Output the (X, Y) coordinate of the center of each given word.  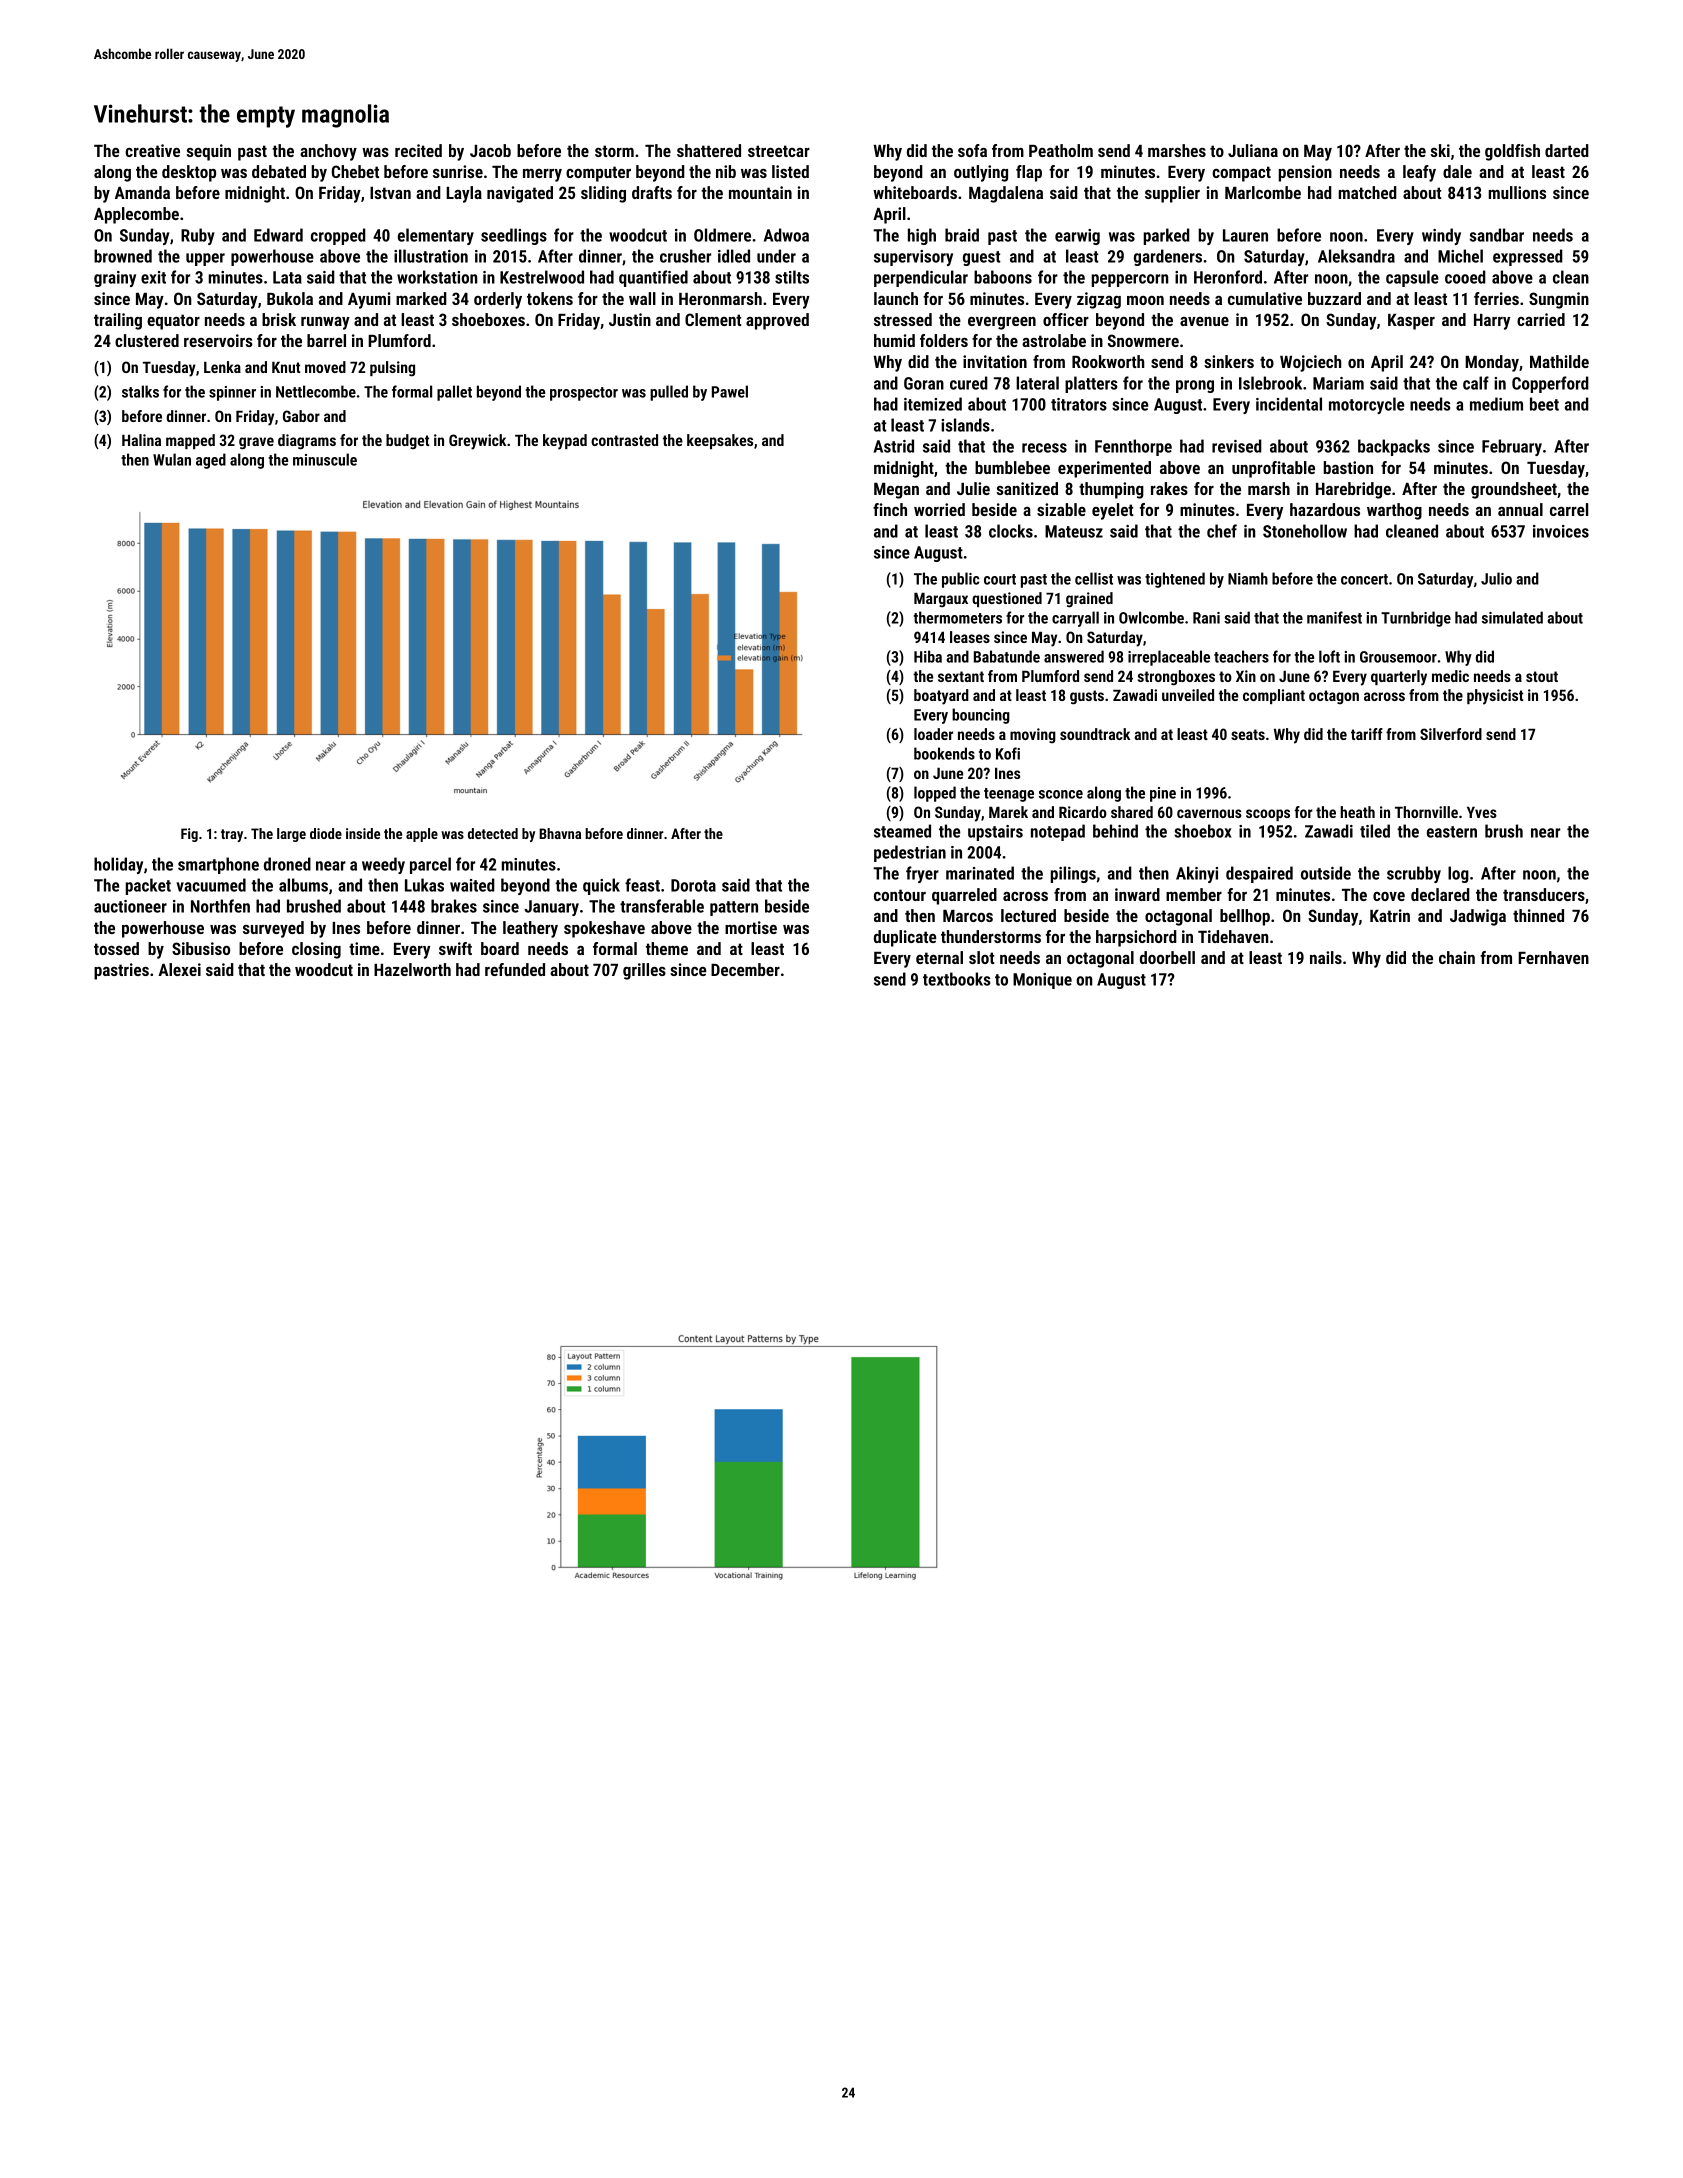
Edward (278, 235)
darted (1567, 150)
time (364, 948)
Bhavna (560, 833)
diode (326, 833)
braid (962, 235)
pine (1163, 794)
